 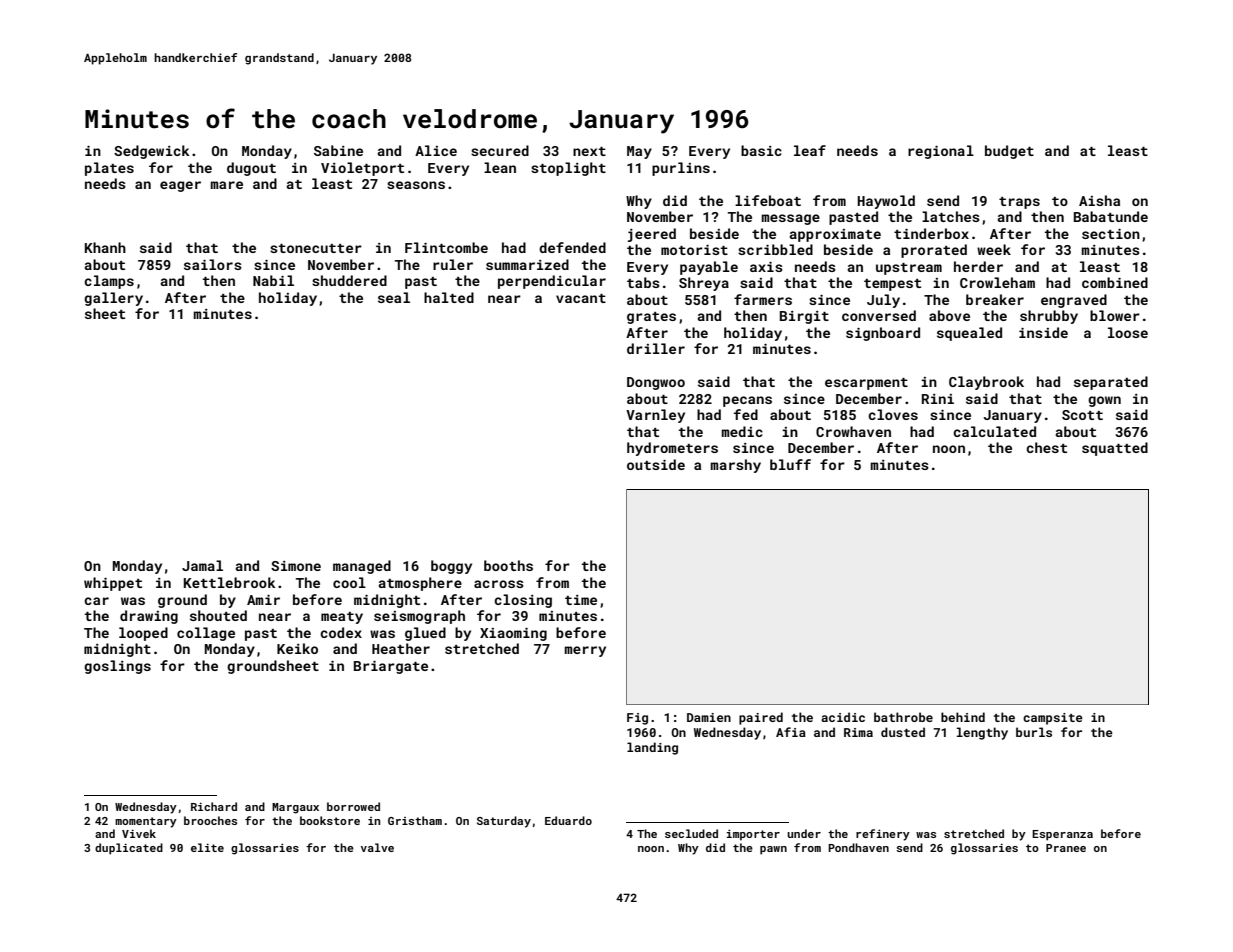 What do you see at coordinates (508, 565) in the screenshot?
I see `booths` at bounding box center [508, 565].
